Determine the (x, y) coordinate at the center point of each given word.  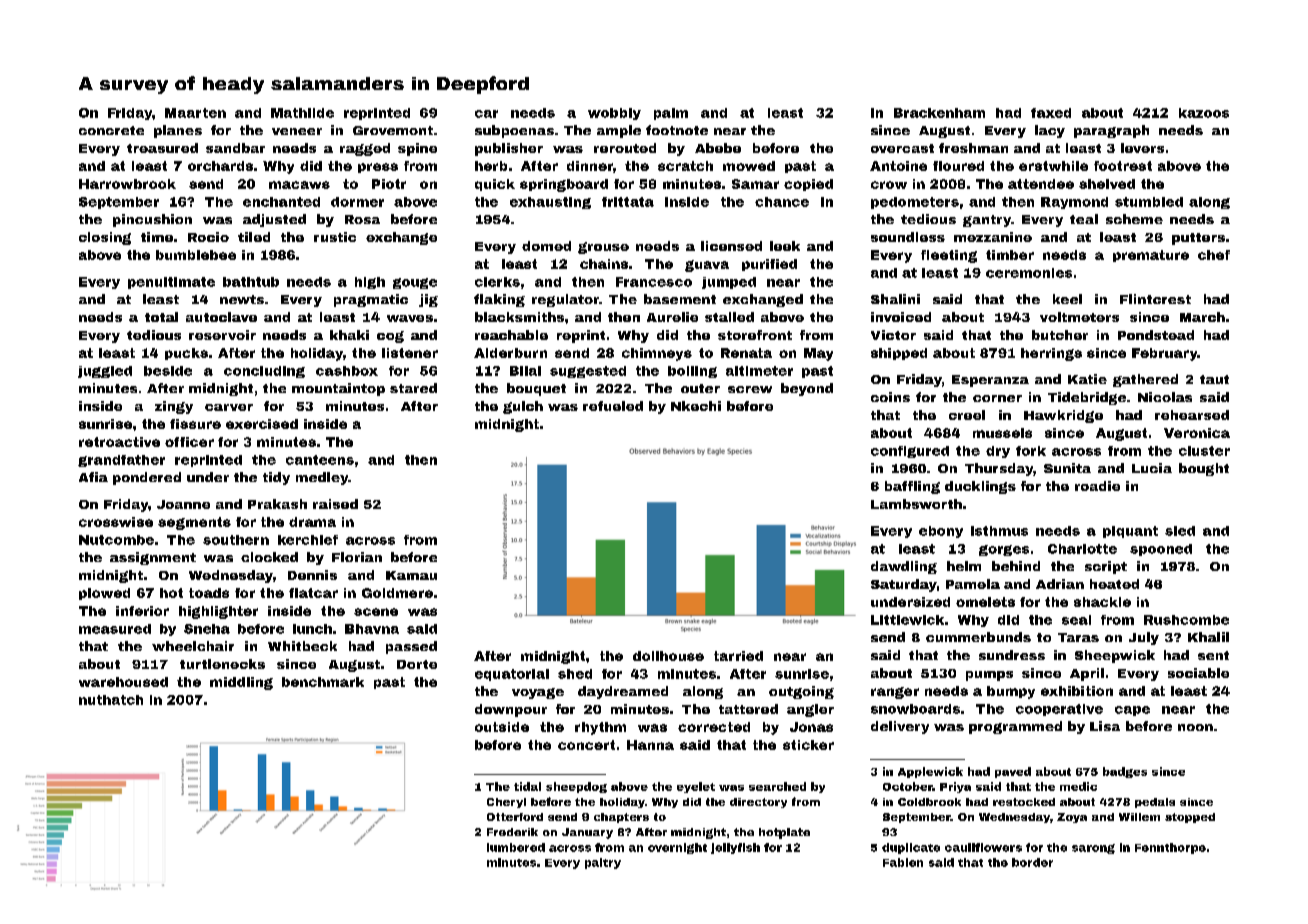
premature (1151, 256)
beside (168, 371)
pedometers (915, 203)
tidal (527, 786)
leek (785, 246)
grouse (603, 248)
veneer (297, 131)
